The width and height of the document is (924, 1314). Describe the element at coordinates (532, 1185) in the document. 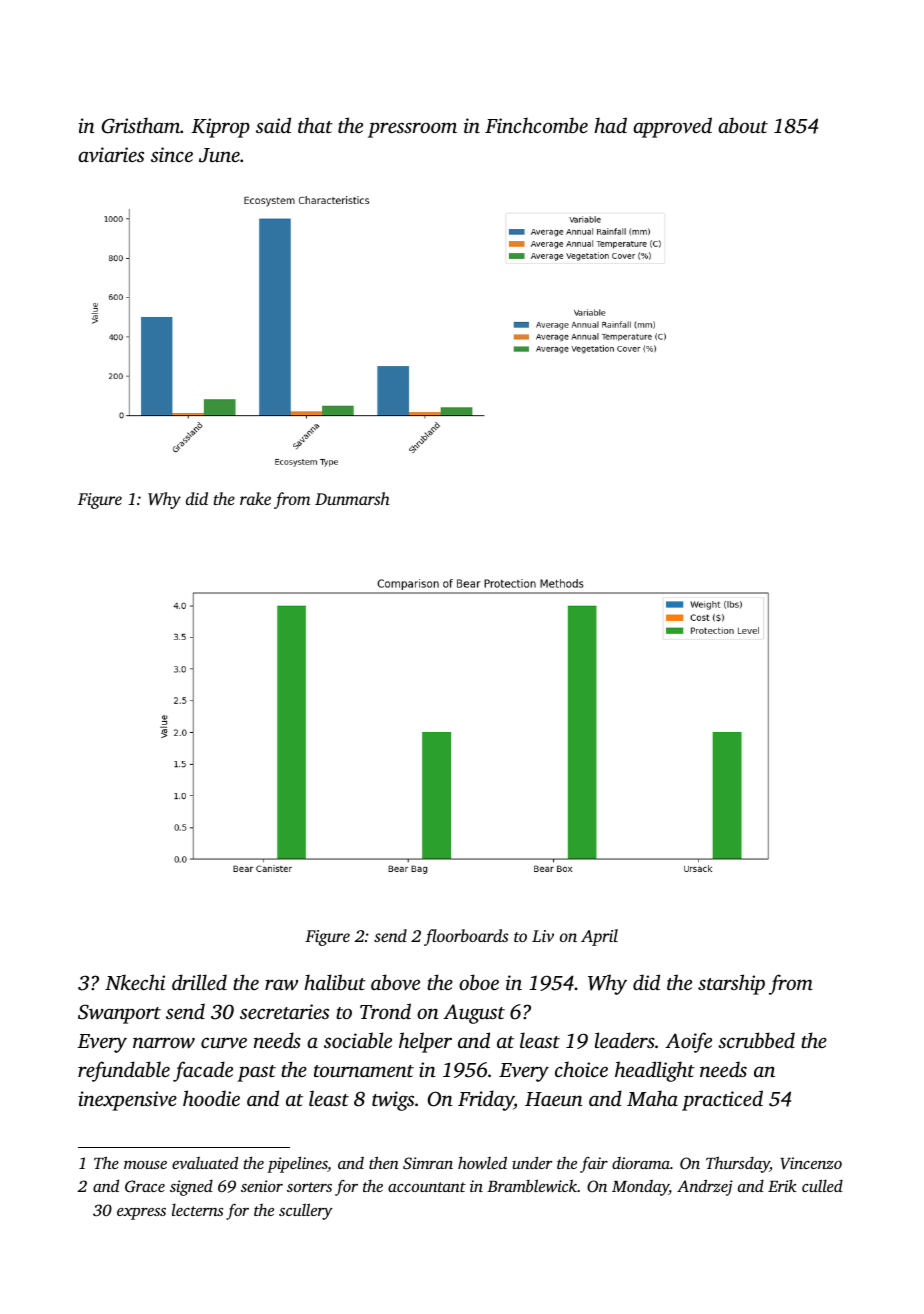

I see `Bramblewick` at that location.
